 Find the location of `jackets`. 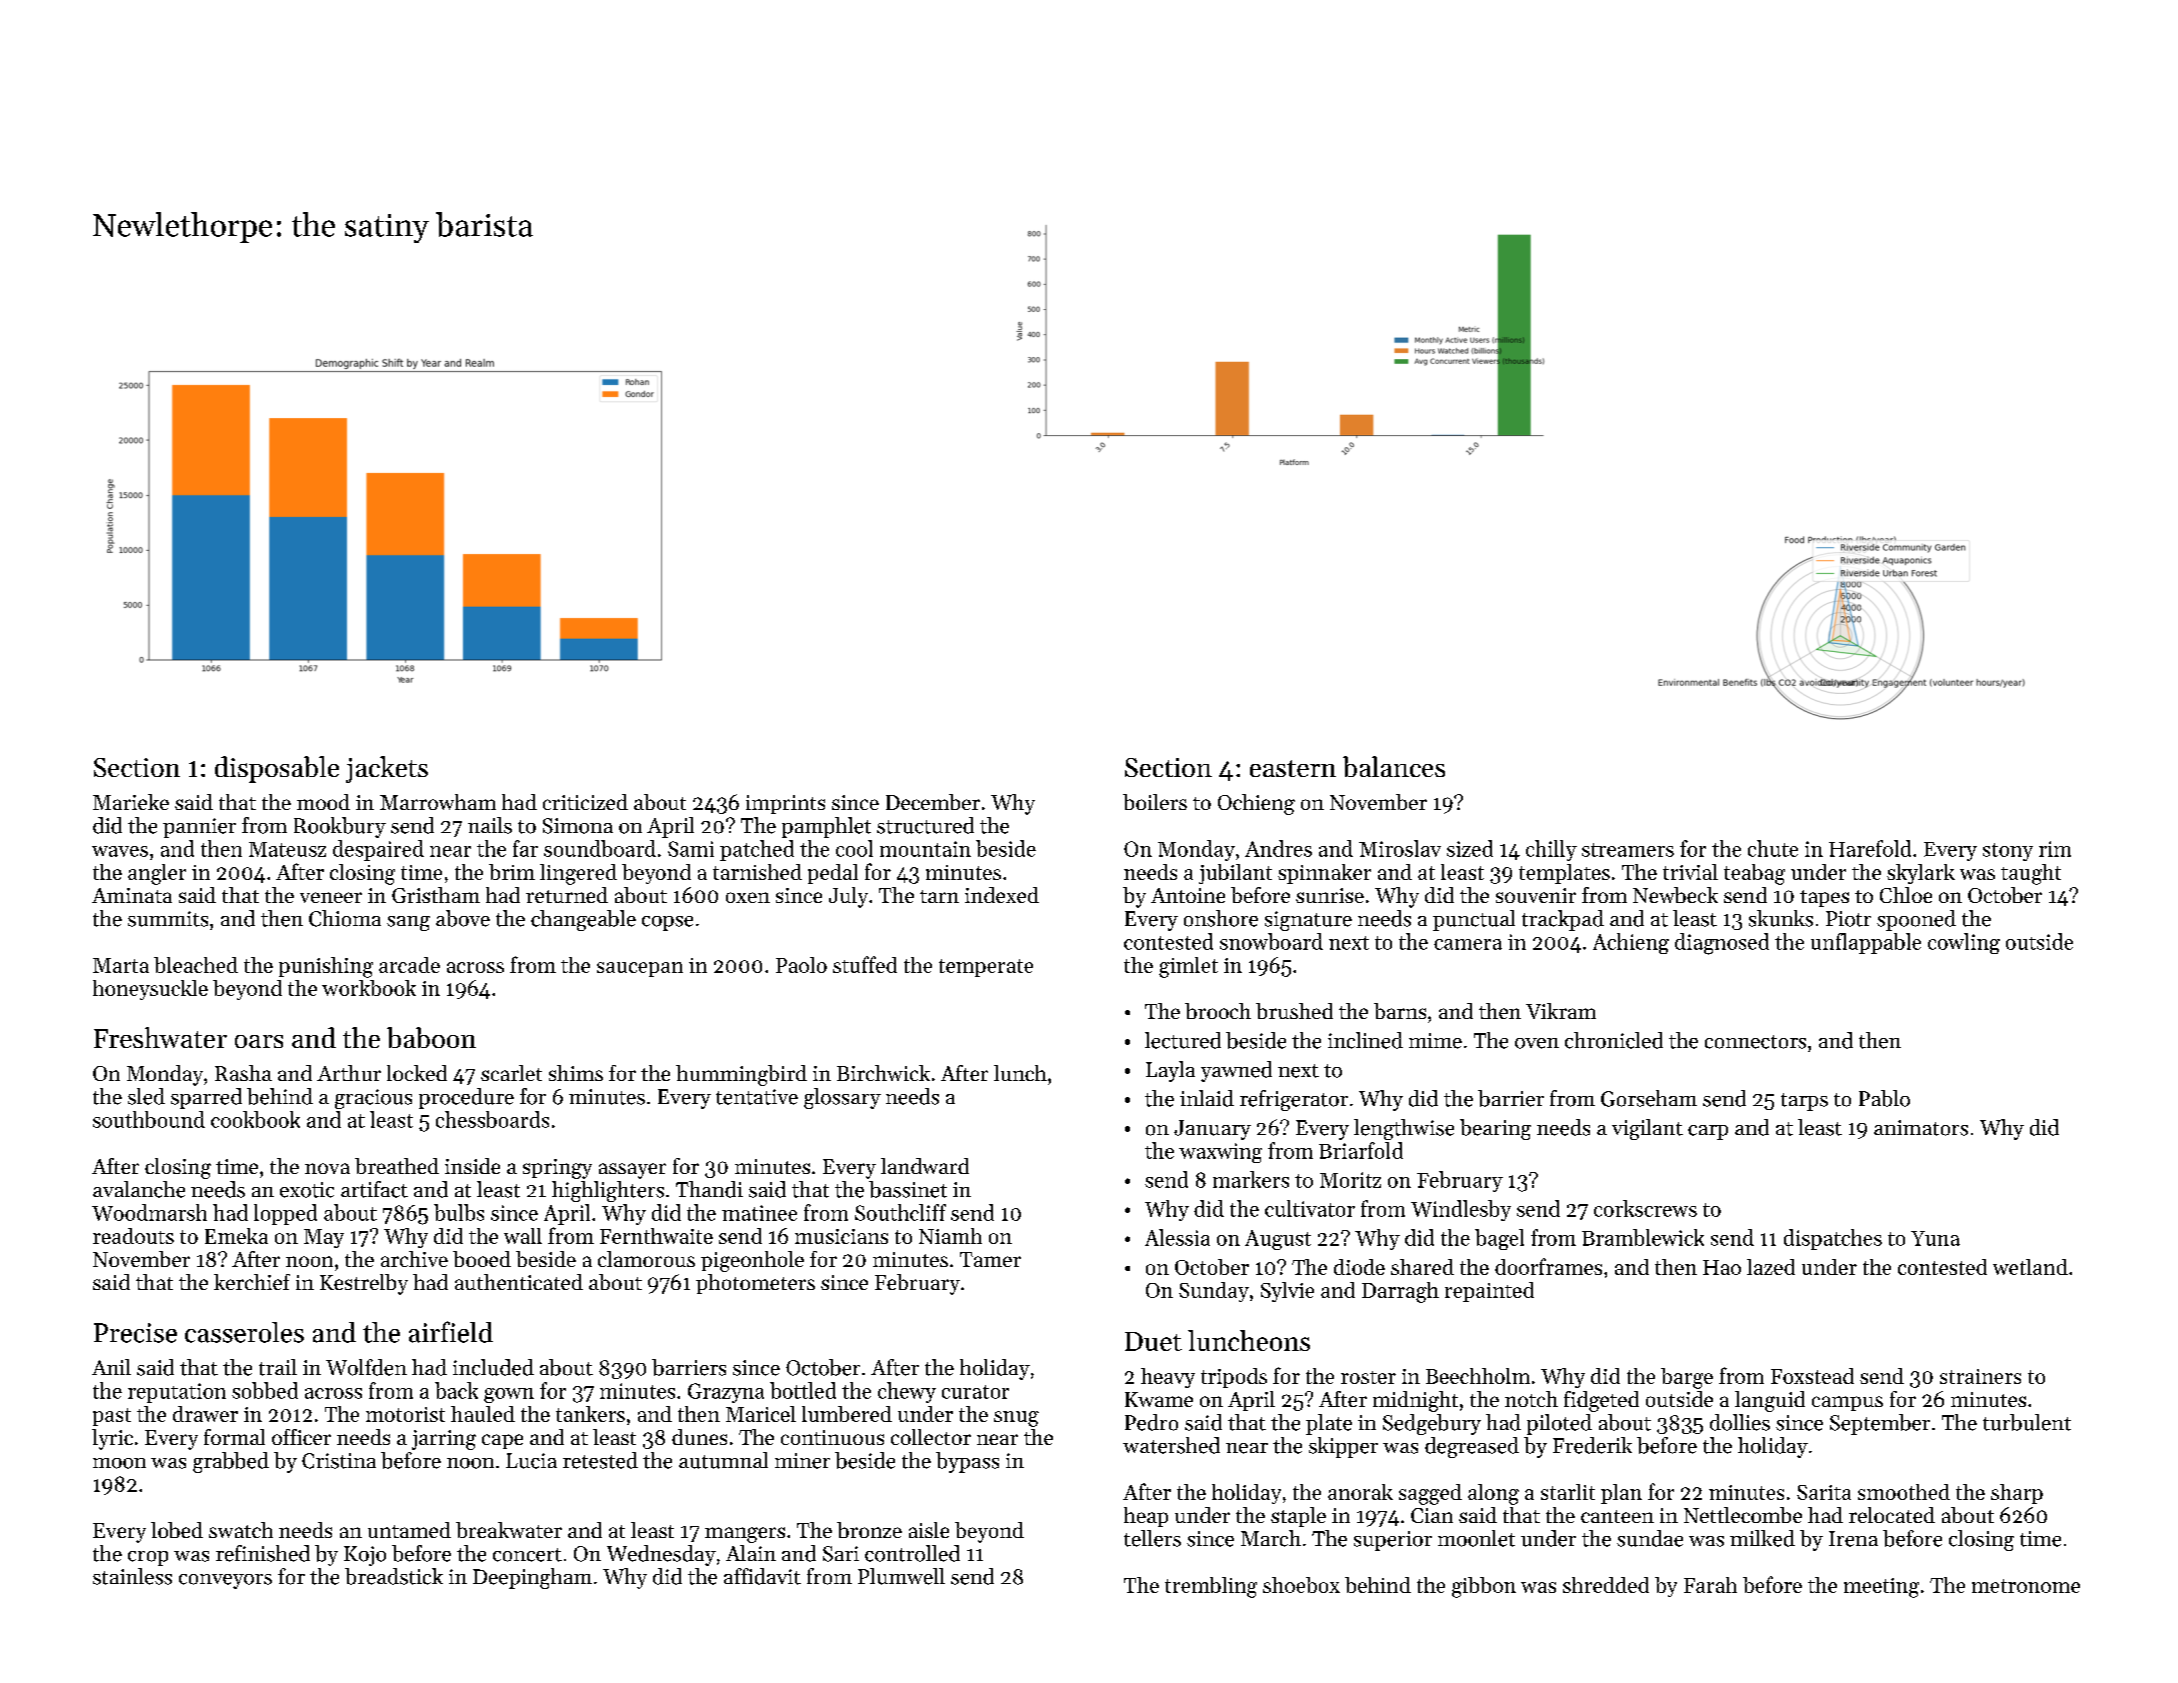

jackets is located at coordinates (387, 769).
